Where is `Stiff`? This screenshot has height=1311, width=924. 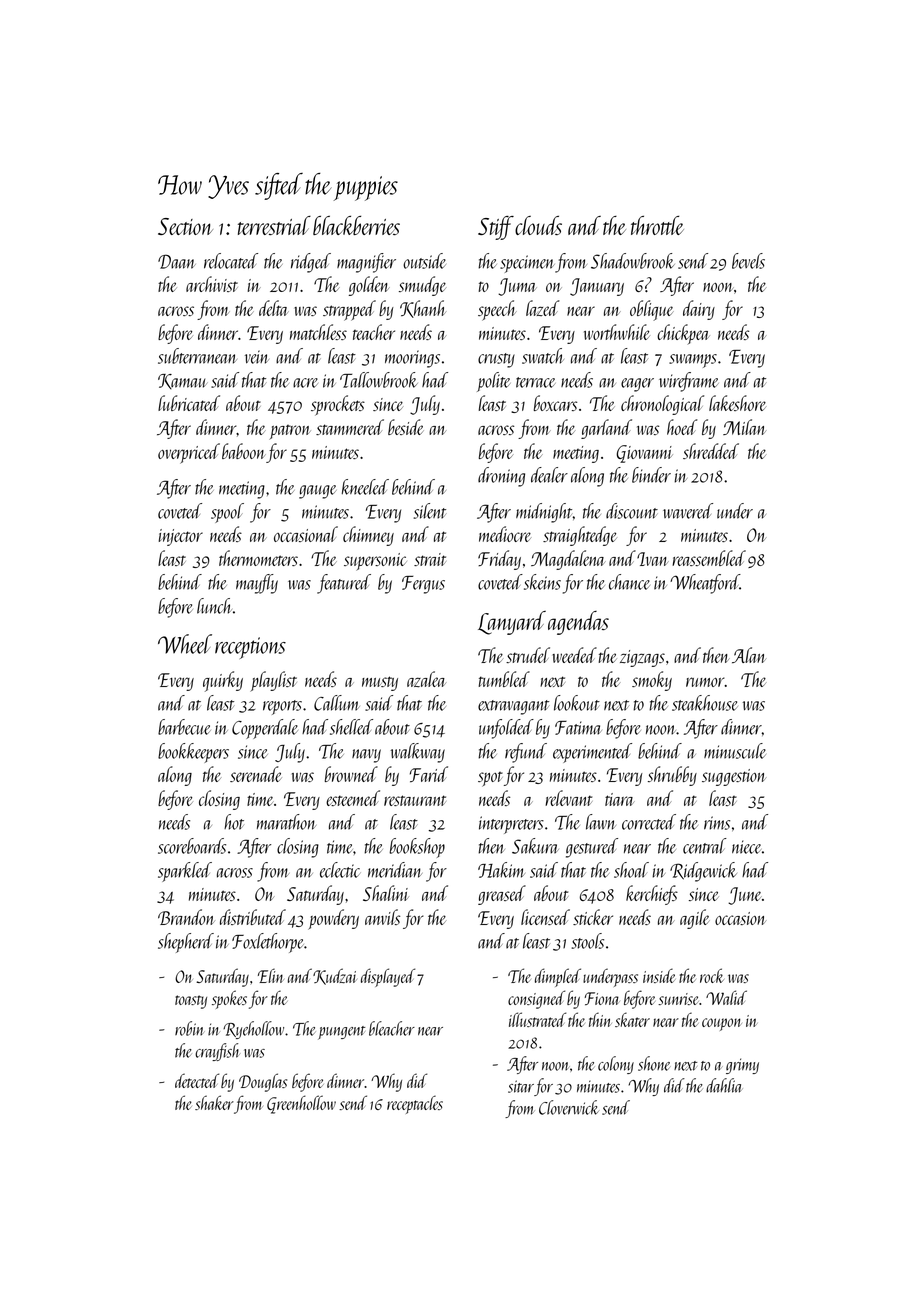 Stiff is located at coordinates (496, 228).
